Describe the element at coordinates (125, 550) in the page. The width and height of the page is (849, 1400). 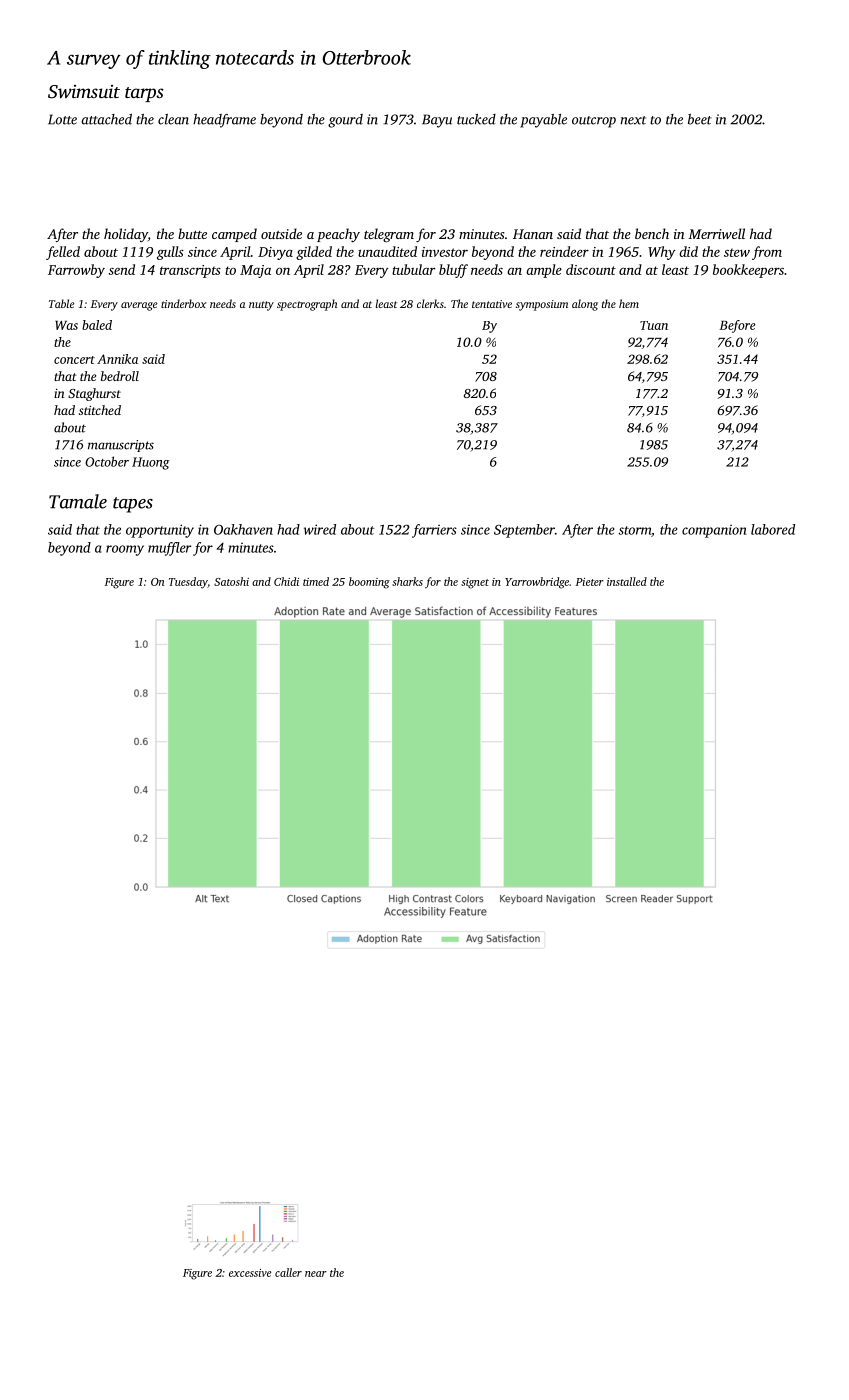
I see `roomy` at that location.
